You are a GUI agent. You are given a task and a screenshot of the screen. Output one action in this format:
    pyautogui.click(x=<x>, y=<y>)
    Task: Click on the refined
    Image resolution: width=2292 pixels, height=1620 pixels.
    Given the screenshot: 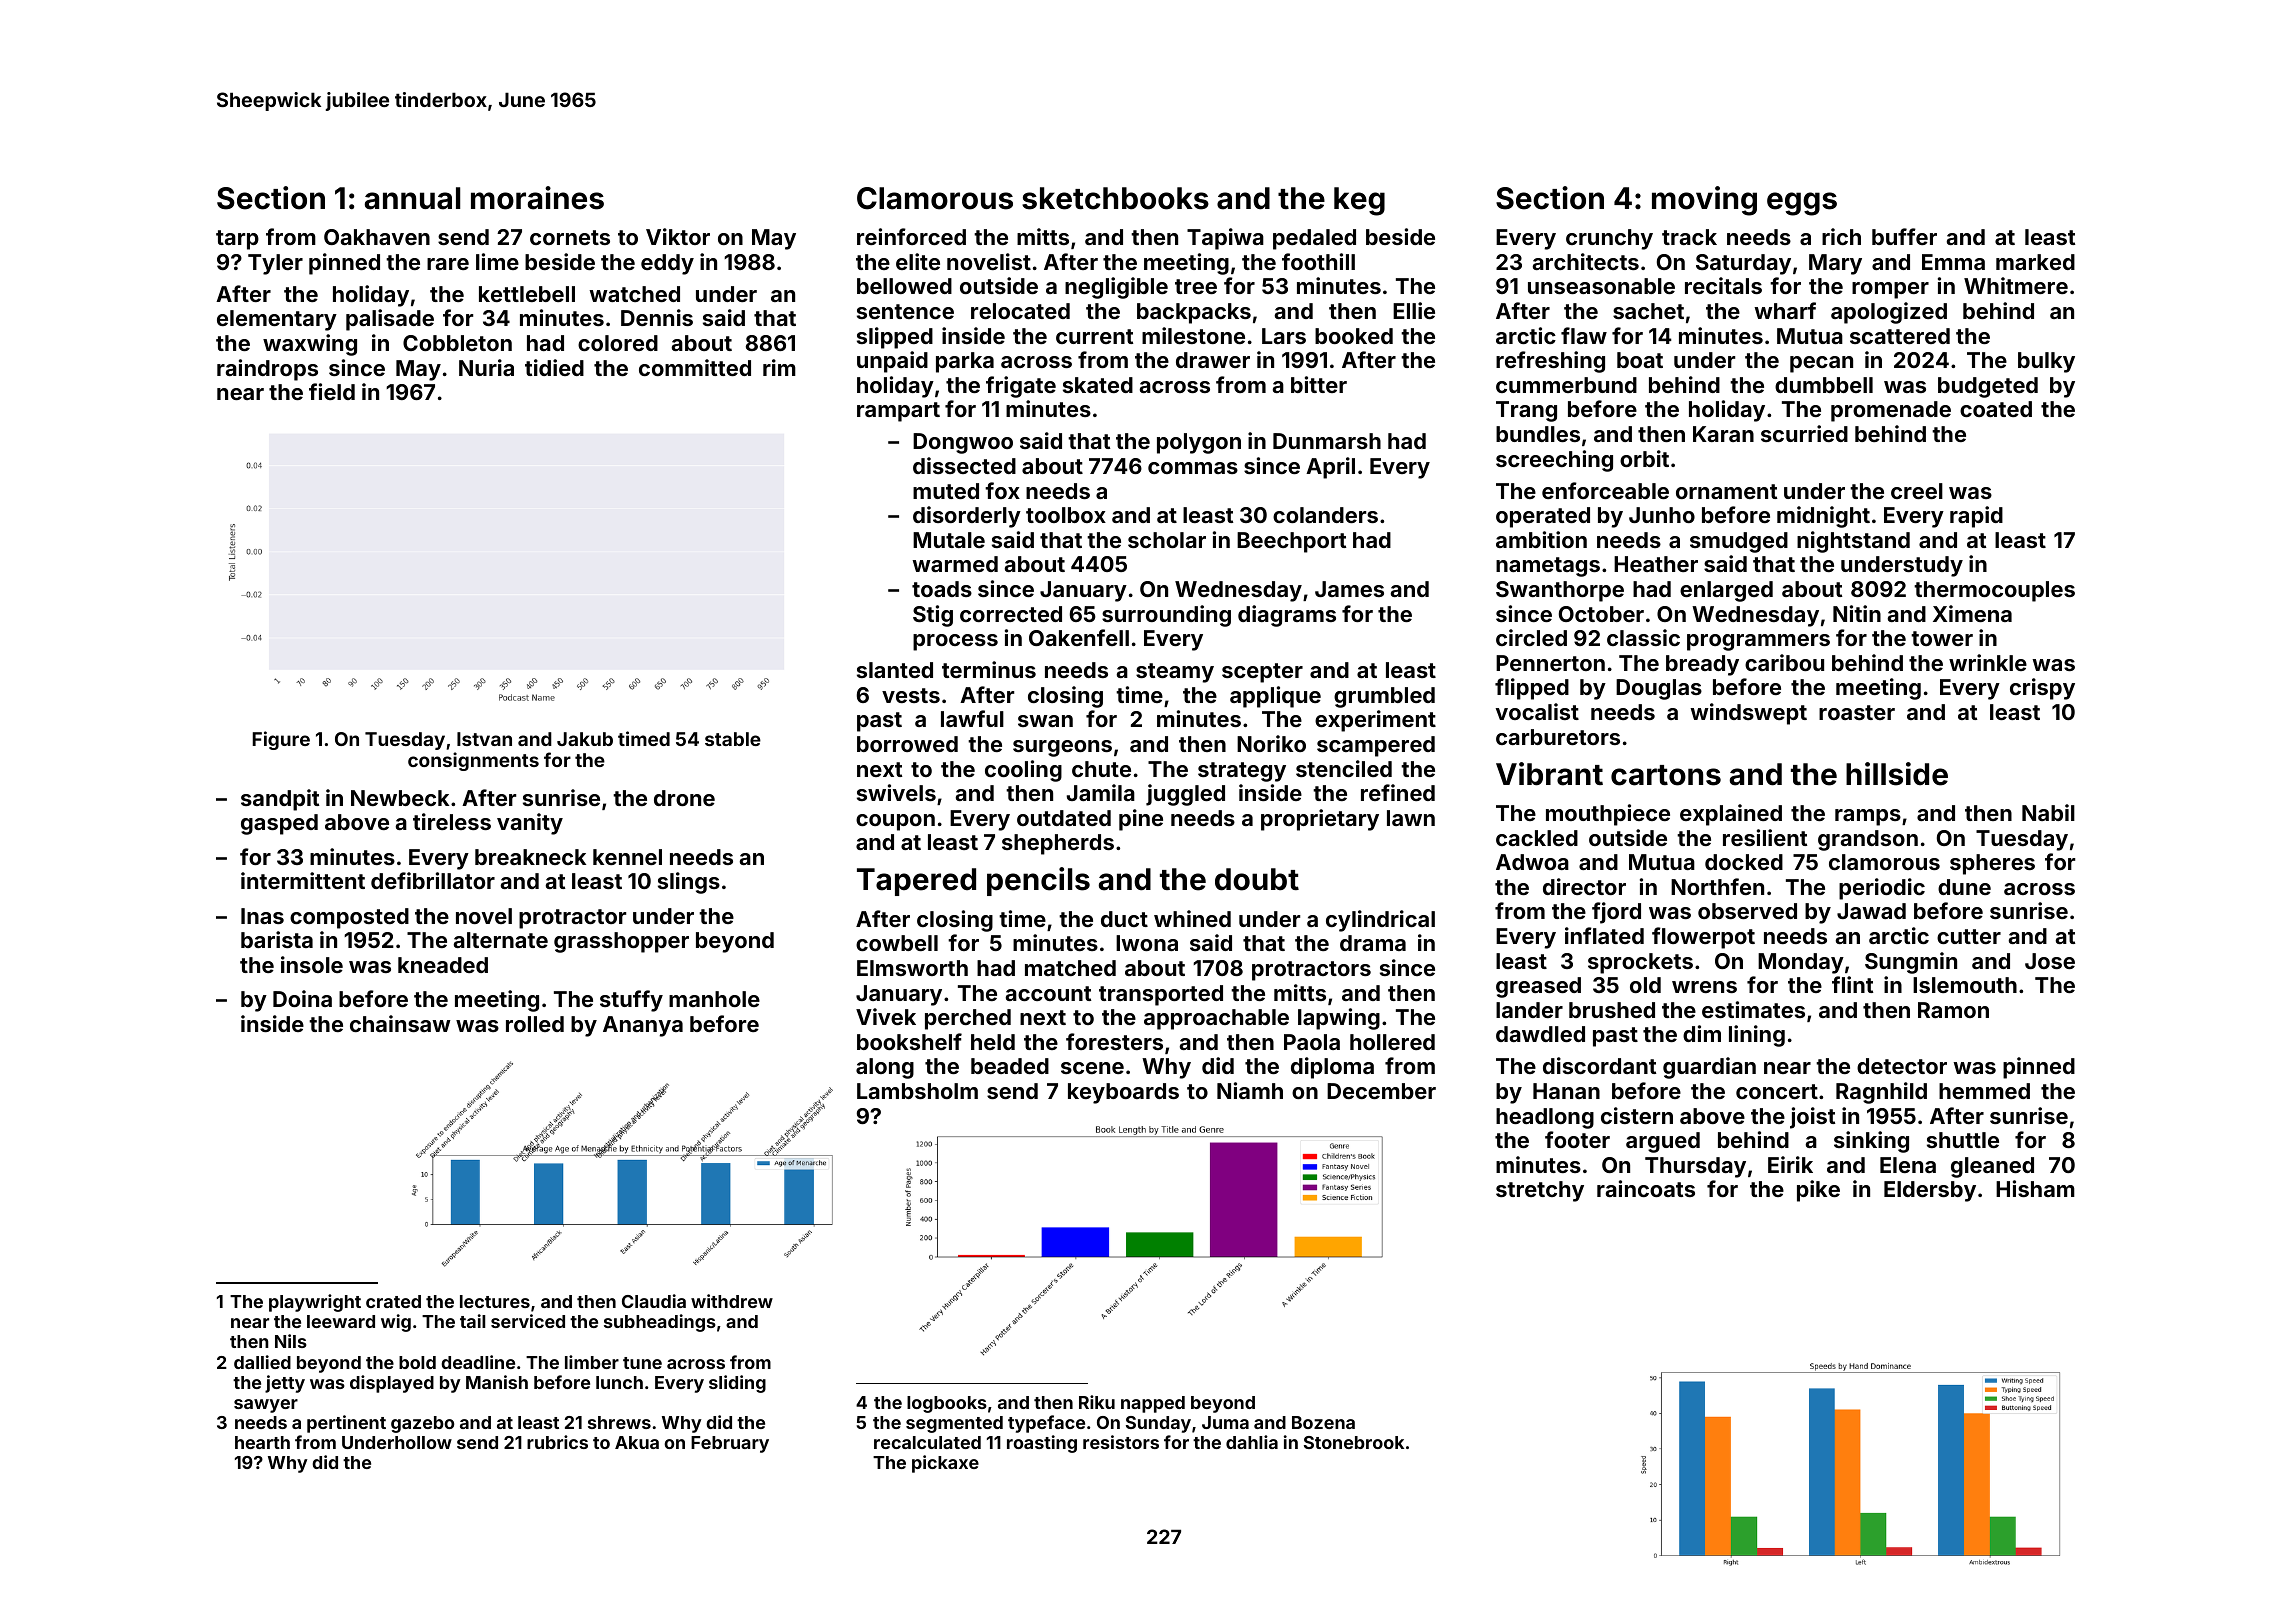 What is the action you would take?
    pyautogui.click(x=1398, y=792)
